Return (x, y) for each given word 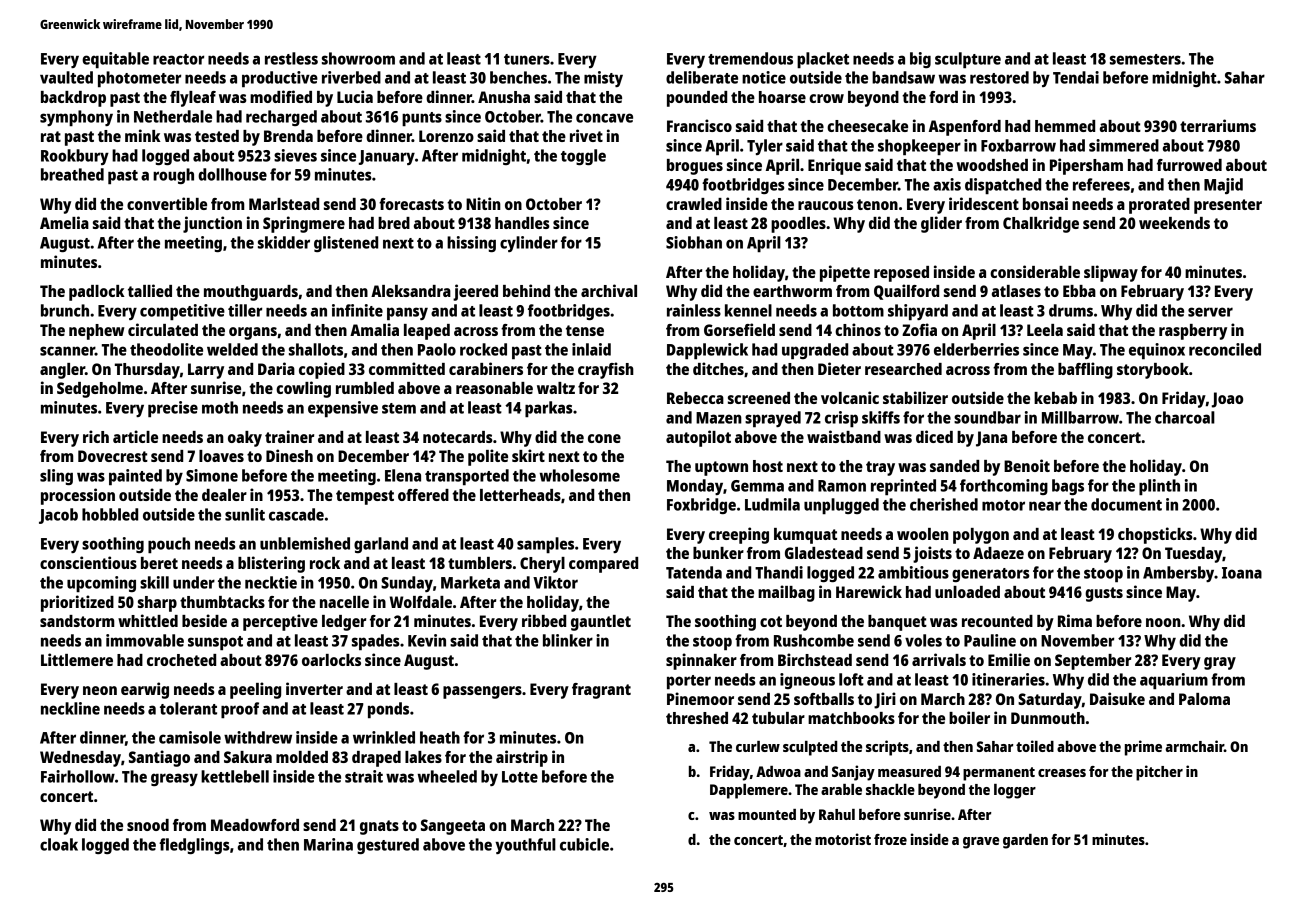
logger (1015, 791)
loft (851, 679)
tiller (245, 310)
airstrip (522, 758)
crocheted (181, 660)
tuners (527, 59)
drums (1071, 310)
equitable (115, 60)
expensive (343, 409)
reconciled (1225, 349)
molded (302, 757)
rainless (694, 310)
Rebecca (695, 398)
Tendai (1076, 77)
